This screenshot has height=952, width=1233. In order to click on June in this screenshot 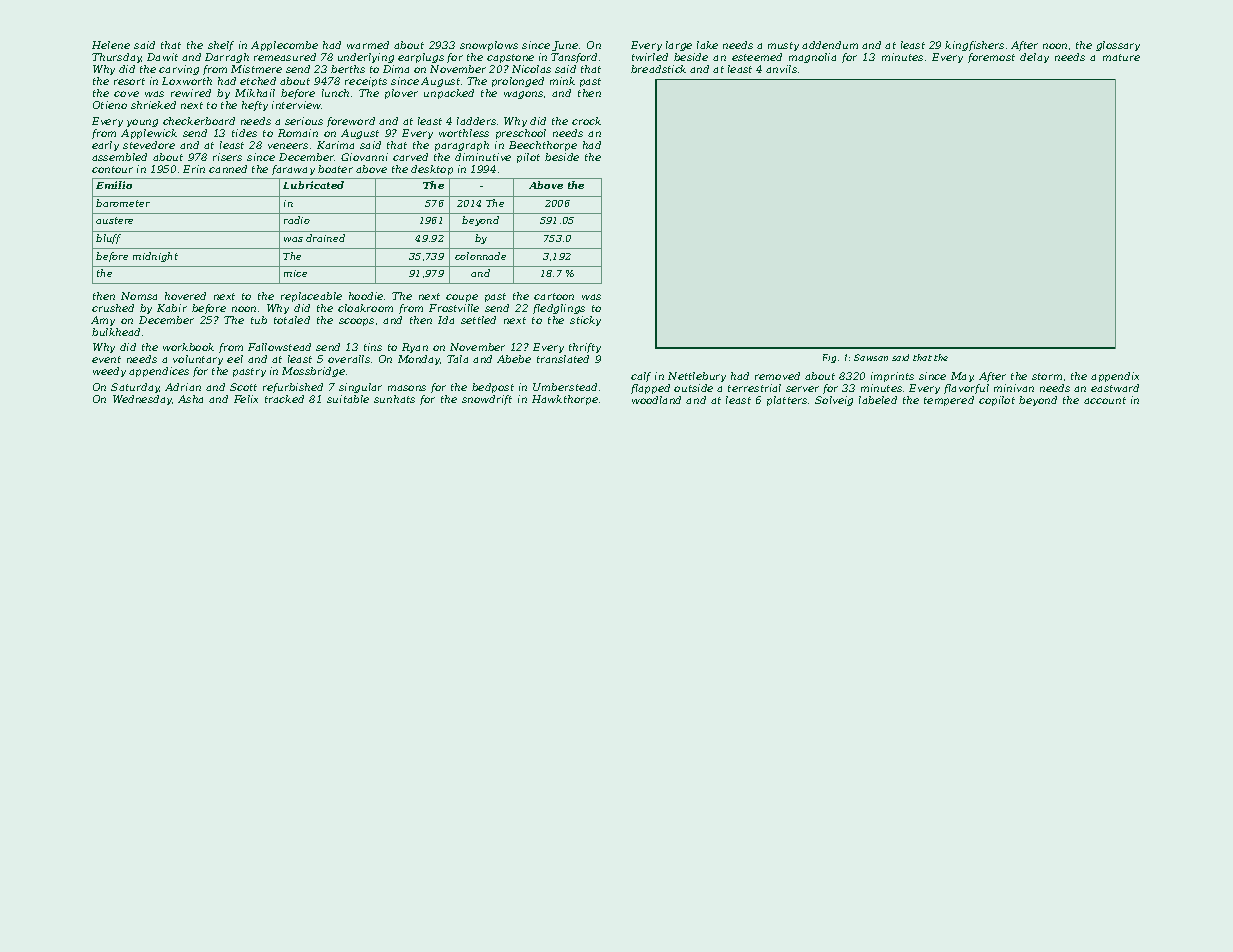, I will do `click(565, 46)`.
